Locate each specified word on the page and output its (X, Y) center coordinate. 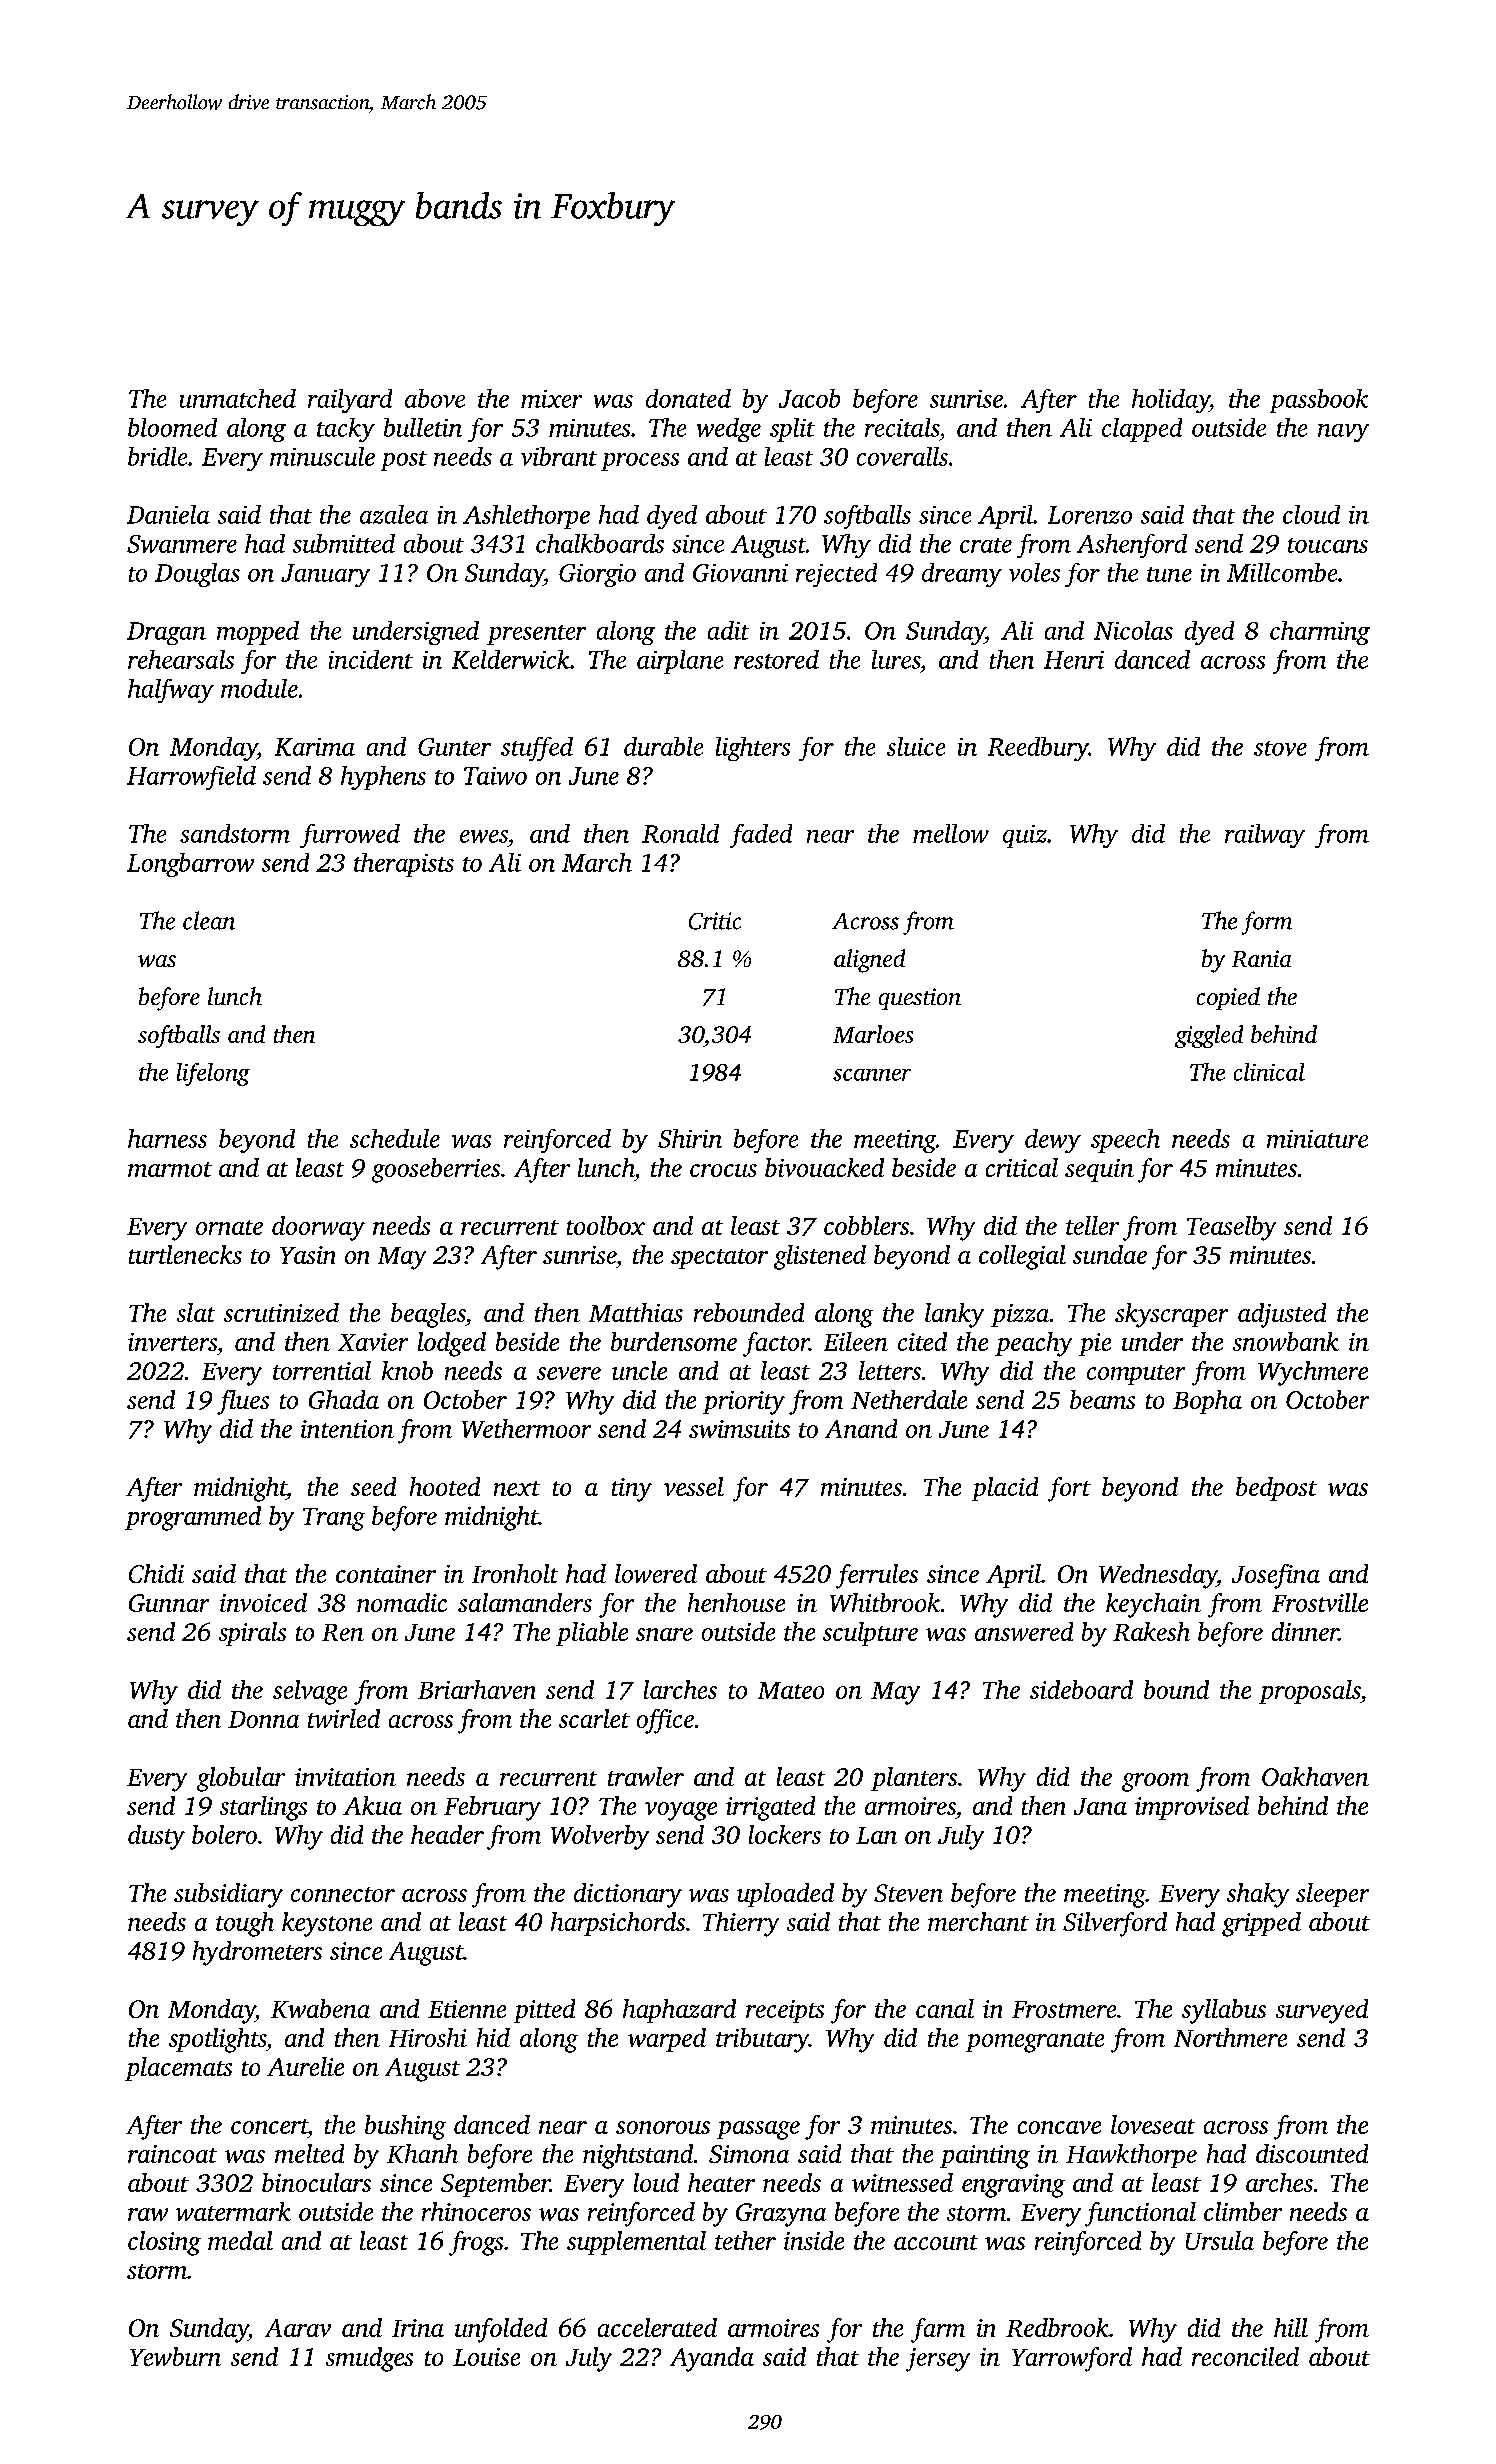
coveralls (902, 456)
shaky (1258, 1895)
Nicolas (1133, 630)
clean (209, 920)
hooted (445, 1486)
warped (667, 2040)
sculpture (870, 1634)
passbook (1319, 401)
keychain (1153, 1605)
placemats (178, 2069)
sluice (916, 746)
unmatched (238, 398)
